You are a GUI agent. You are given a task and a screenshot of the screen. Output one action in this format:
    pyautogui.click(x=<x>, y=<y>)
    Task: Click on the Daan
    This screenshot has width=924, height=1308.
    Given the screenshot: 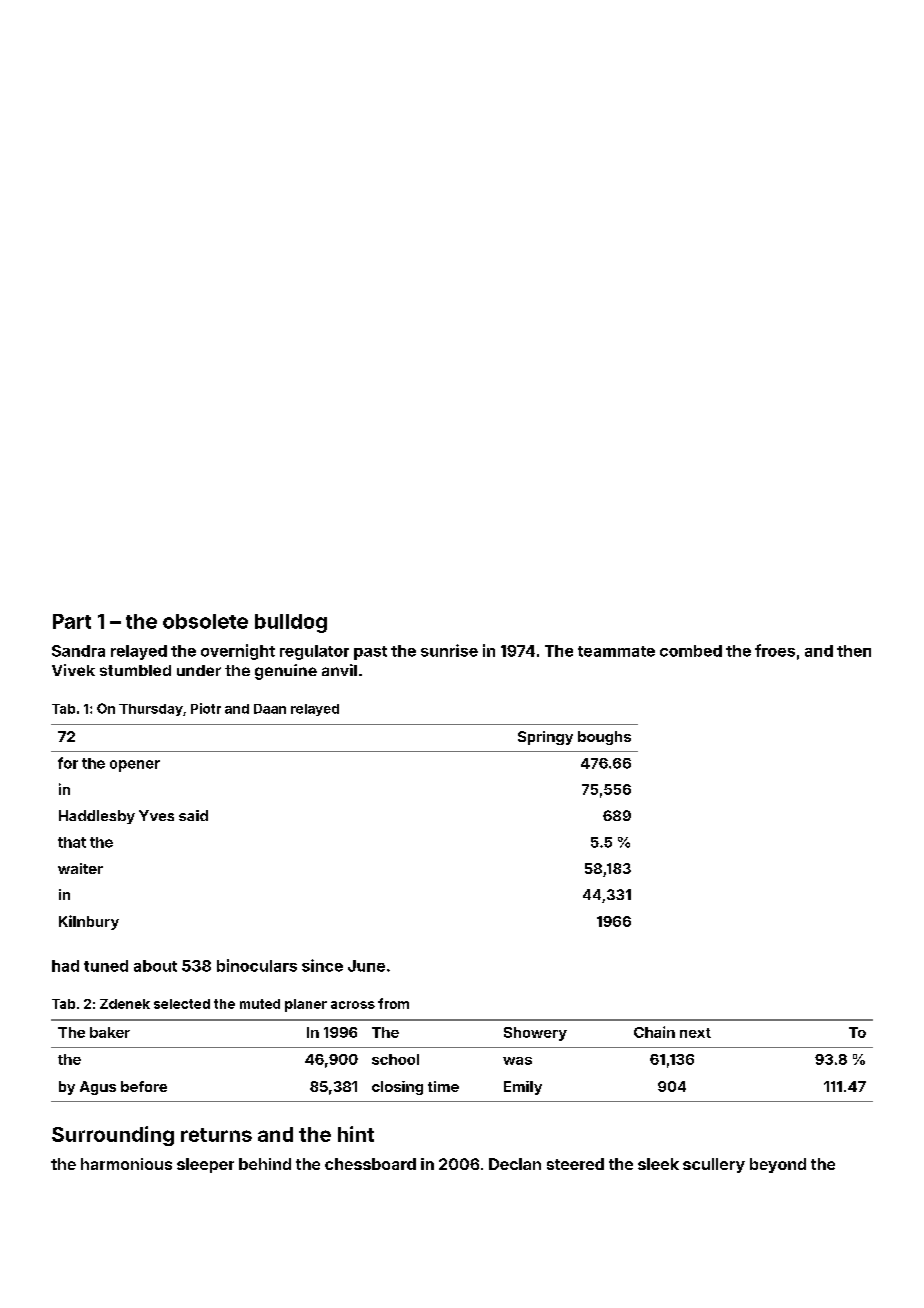 What is the action you would take?
    pyautogui.click(x=270, y=709)
